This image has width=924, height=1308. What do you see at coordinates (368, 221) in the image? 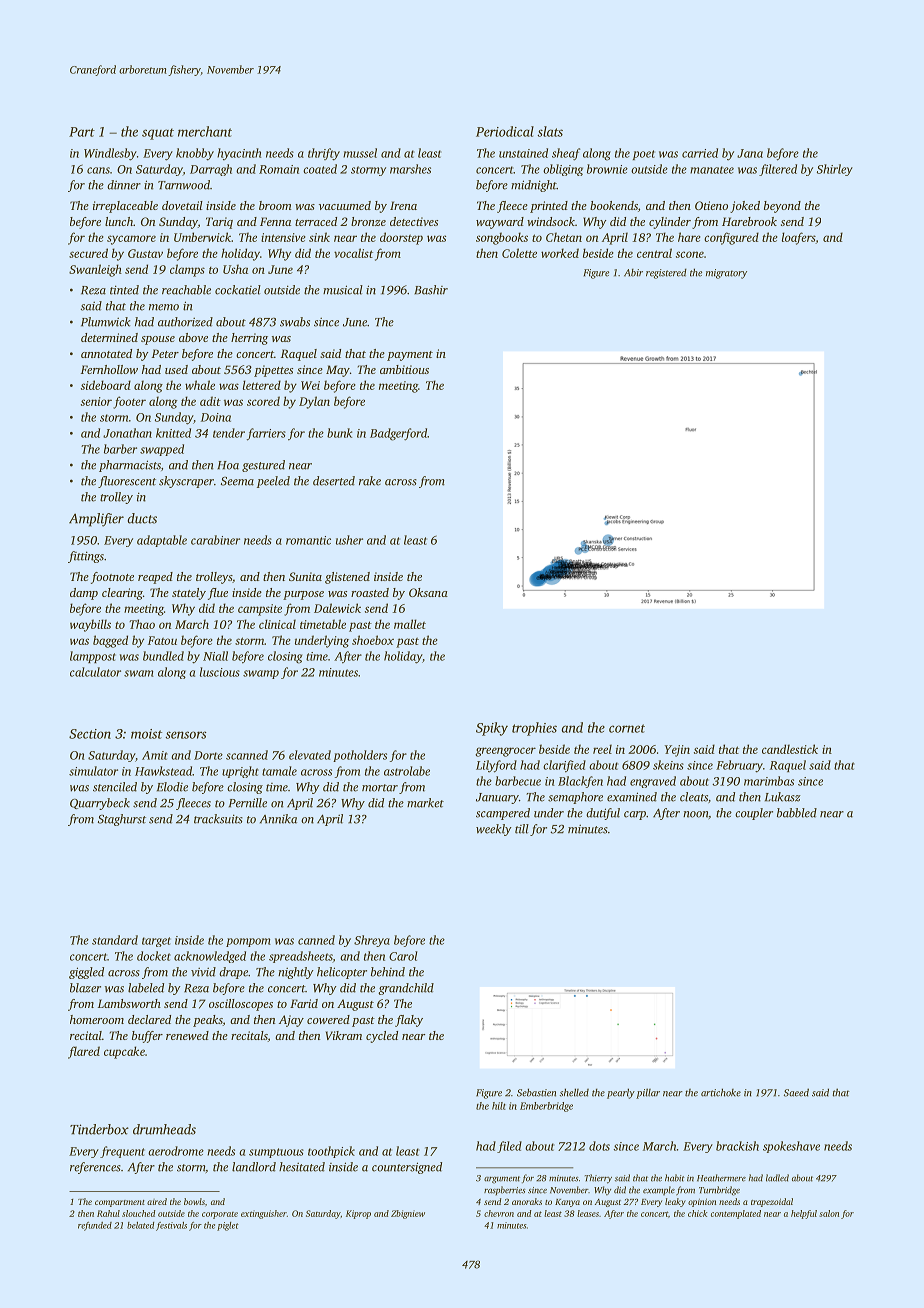
I see `bronze` at bounding box center [368, 221].
